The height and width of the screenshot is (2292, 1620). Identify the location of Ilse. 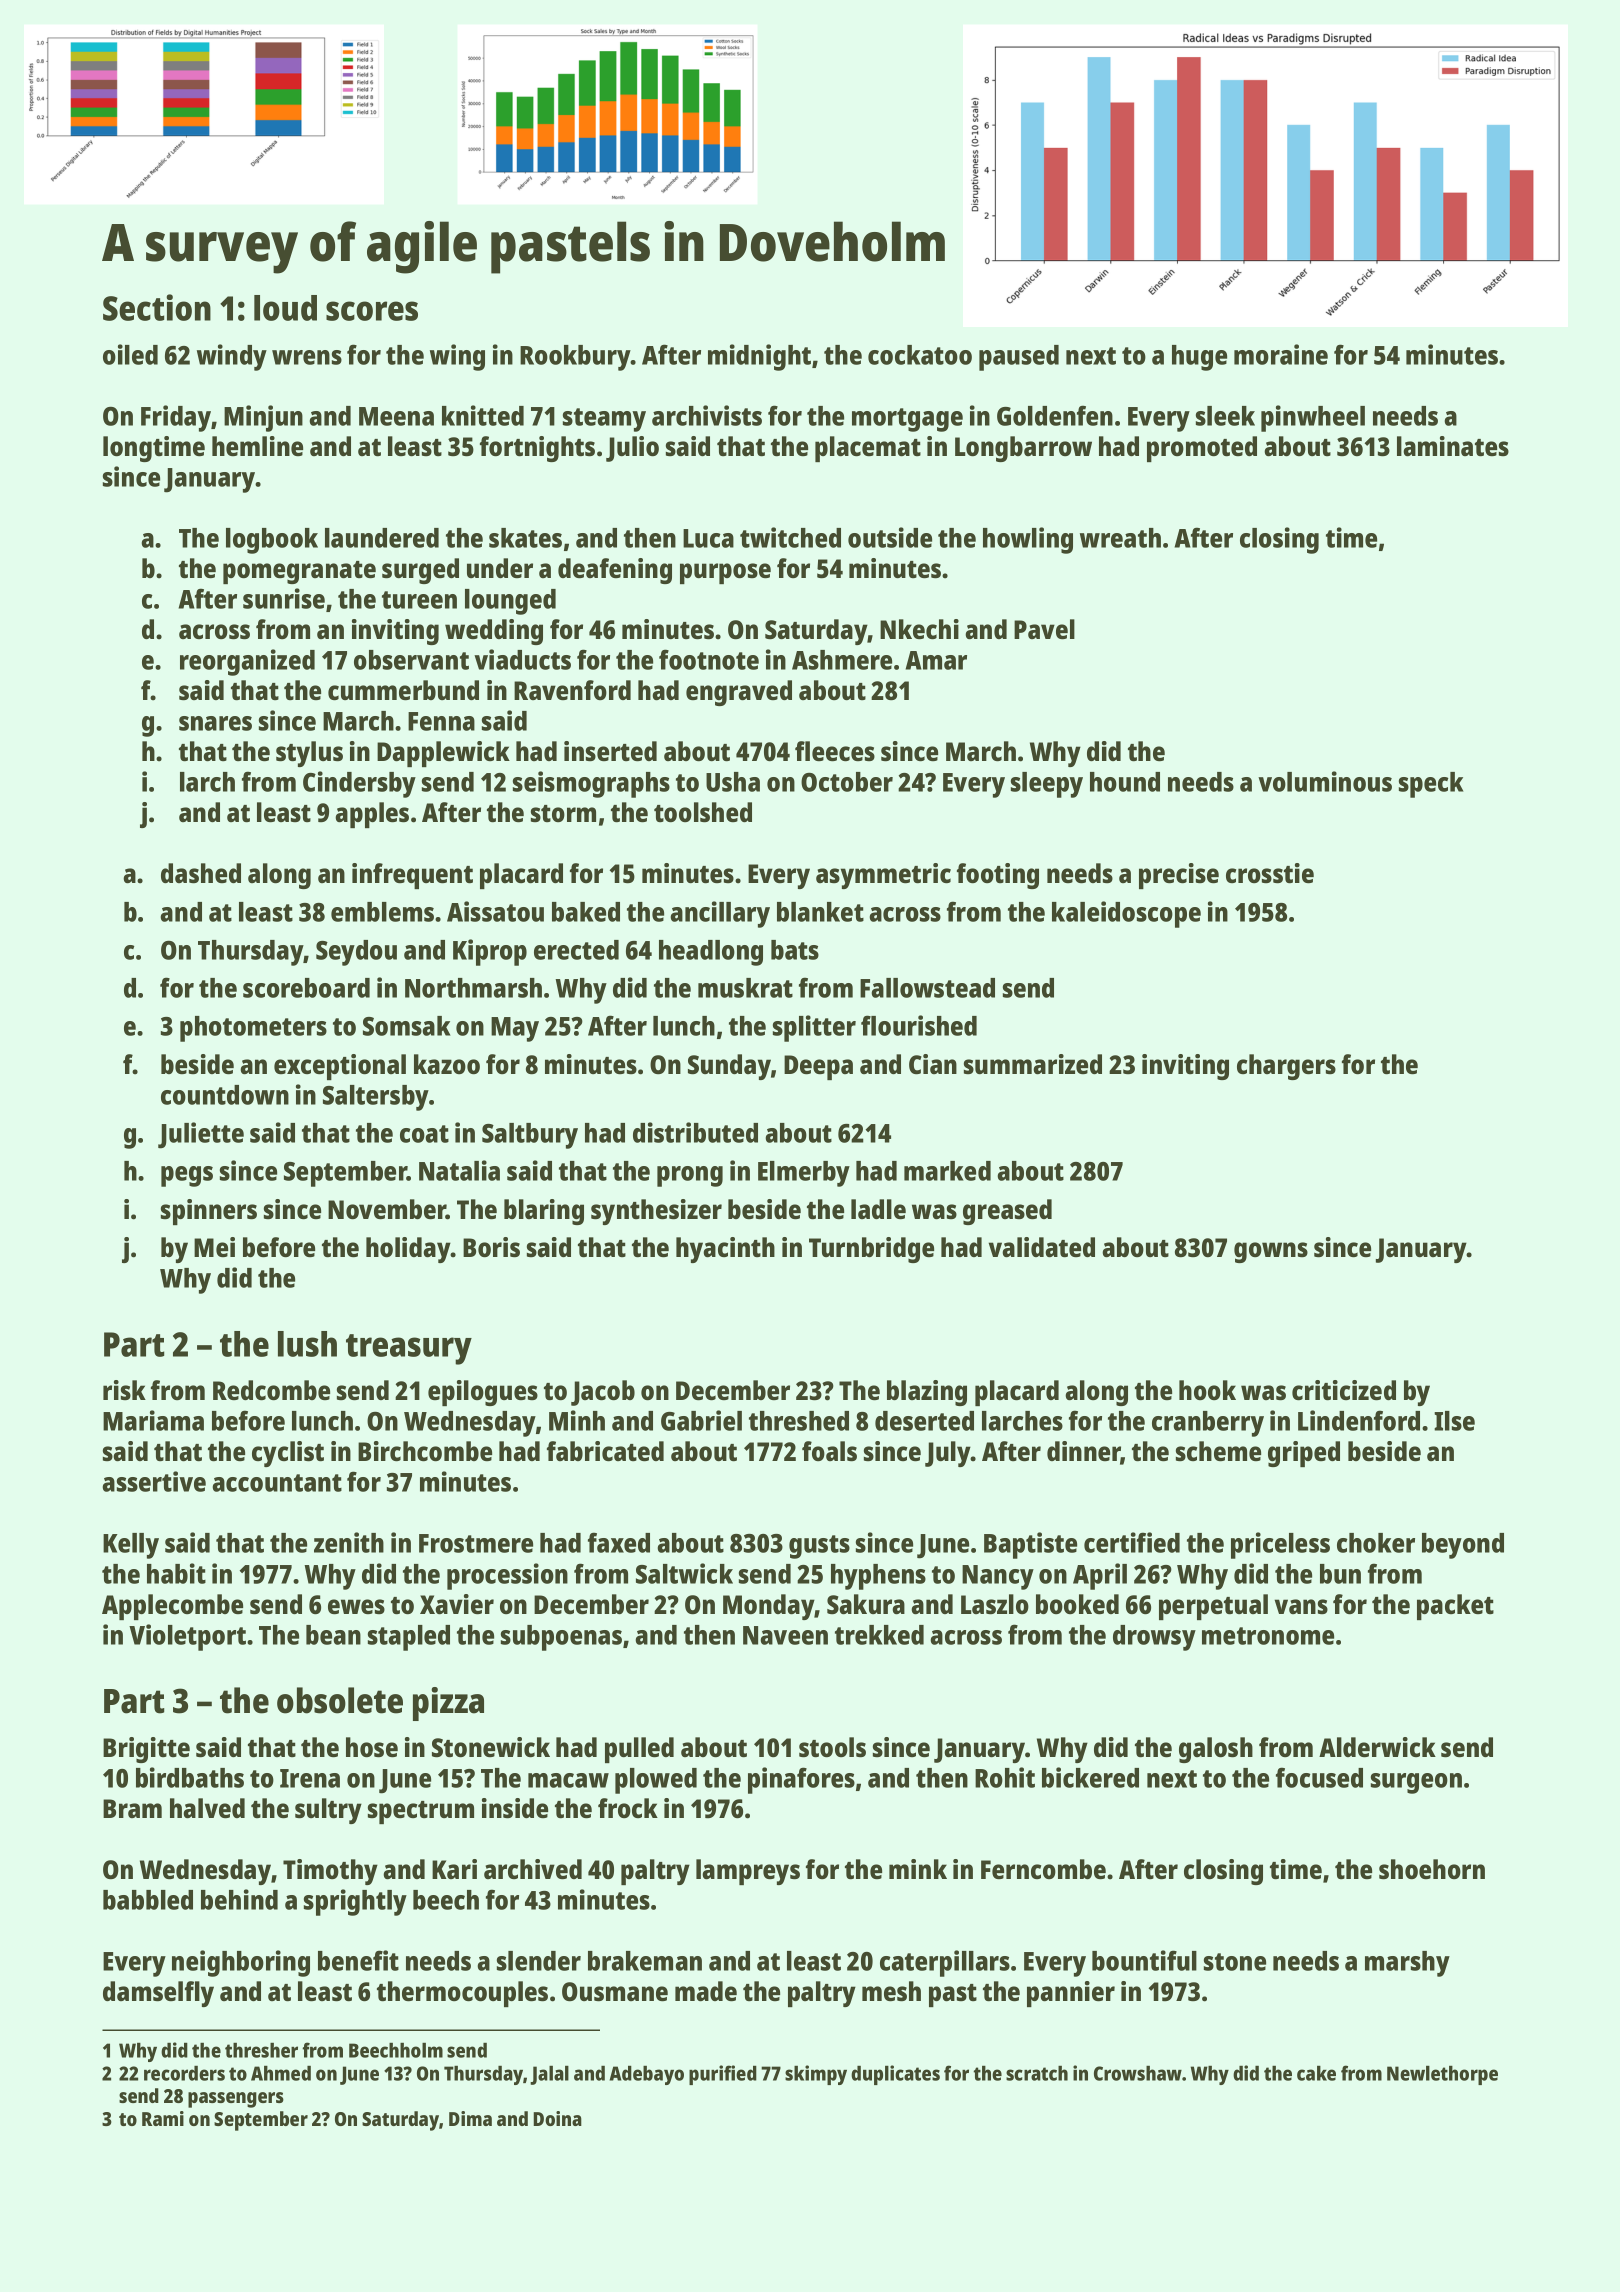
(1454, 1421).
